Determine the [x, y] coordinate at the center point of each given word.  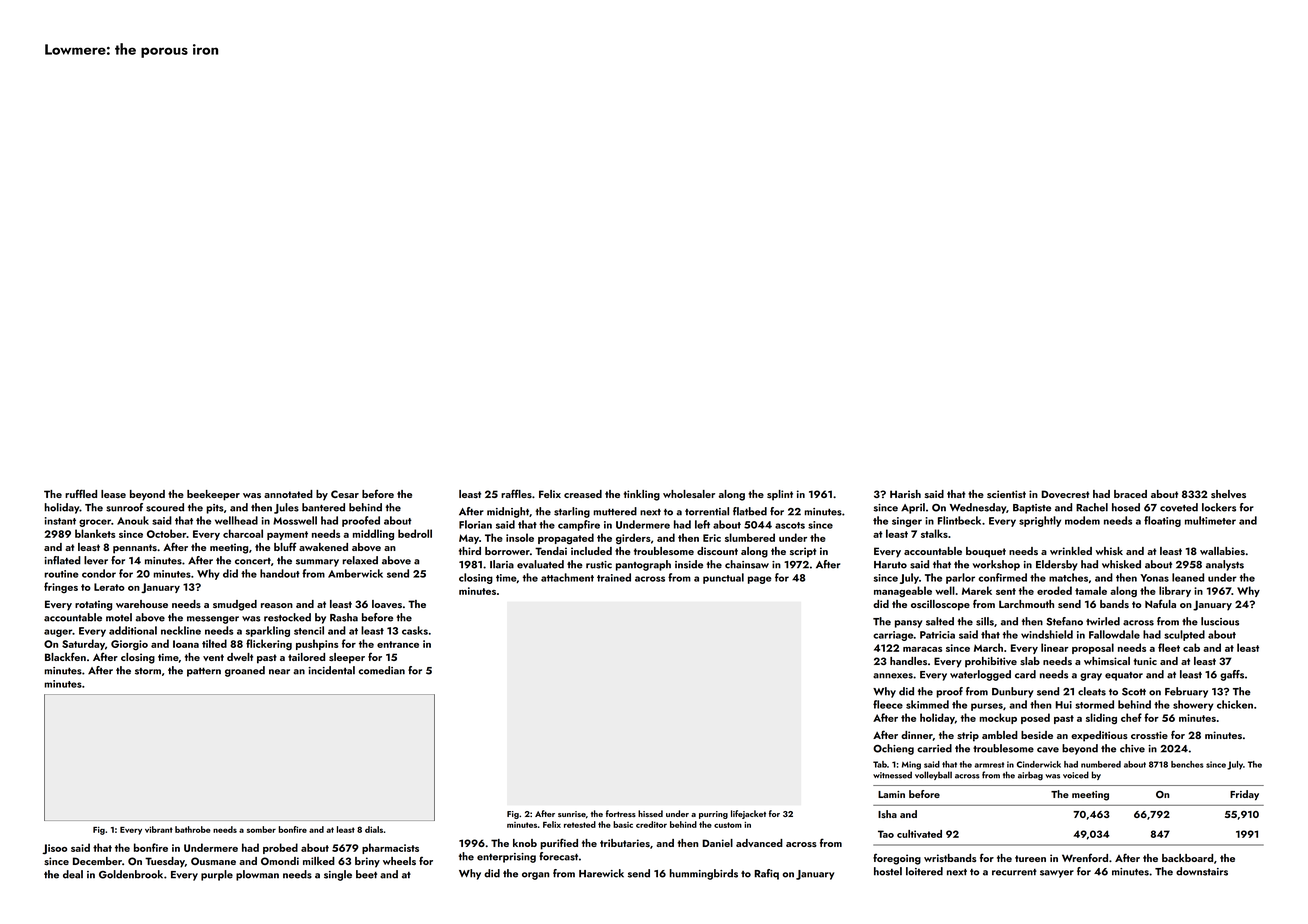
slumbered [750, 537]
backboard [1187, 858]
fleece [888, 704]
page [760, 580]
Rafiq [767, 874]
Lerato [109, 587]
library [1175, 591]
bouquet [986, 552]
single [338, 875]
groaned [245, 671]
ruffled [81, 493]
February [1186, 692]
